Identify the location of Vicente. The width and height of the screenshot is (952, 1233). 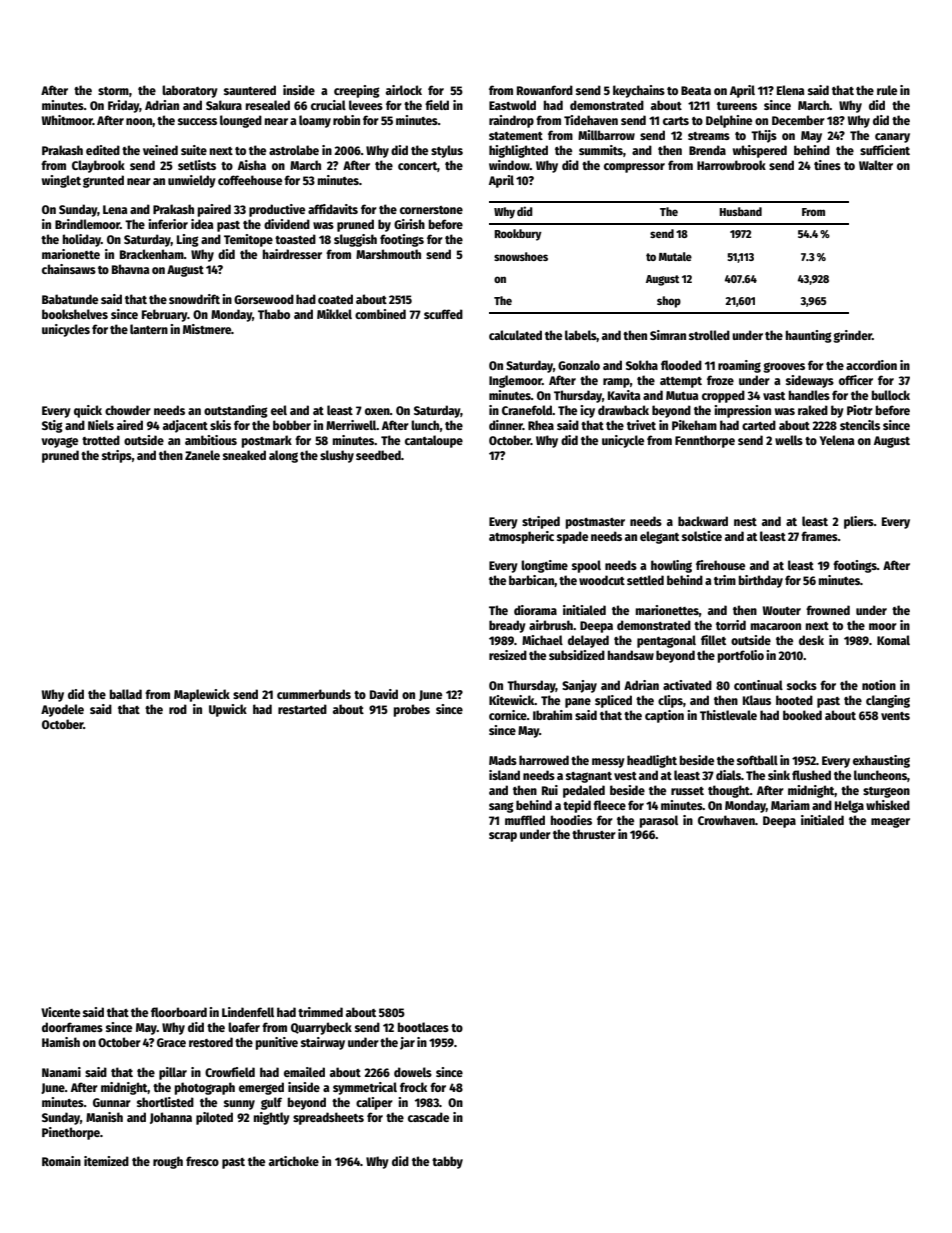
(60, 1012).
